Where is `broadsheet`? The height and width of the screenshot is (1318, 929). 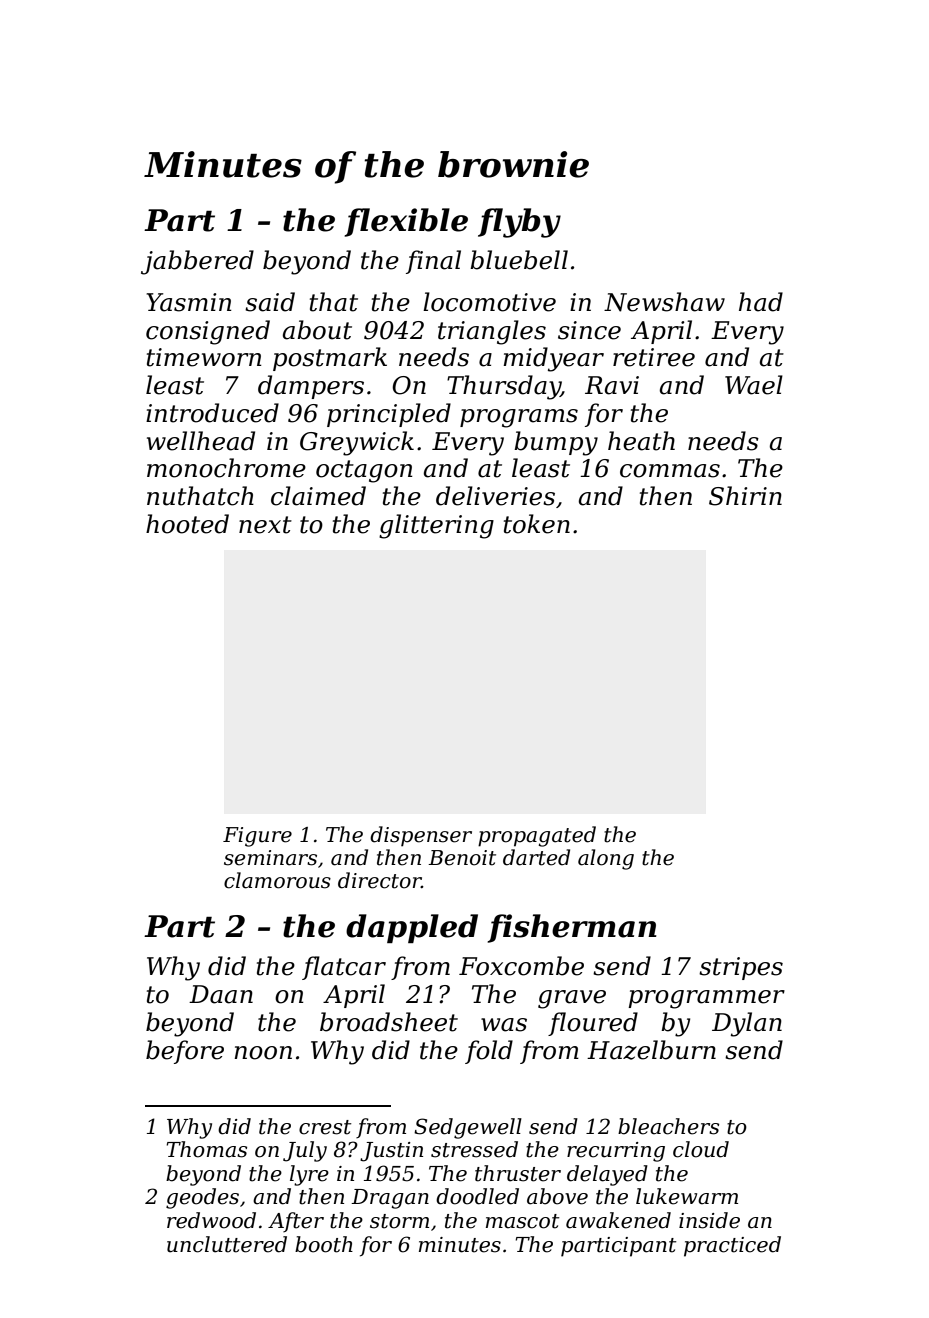 broadsheet is located at coordinates (389, 1022).
